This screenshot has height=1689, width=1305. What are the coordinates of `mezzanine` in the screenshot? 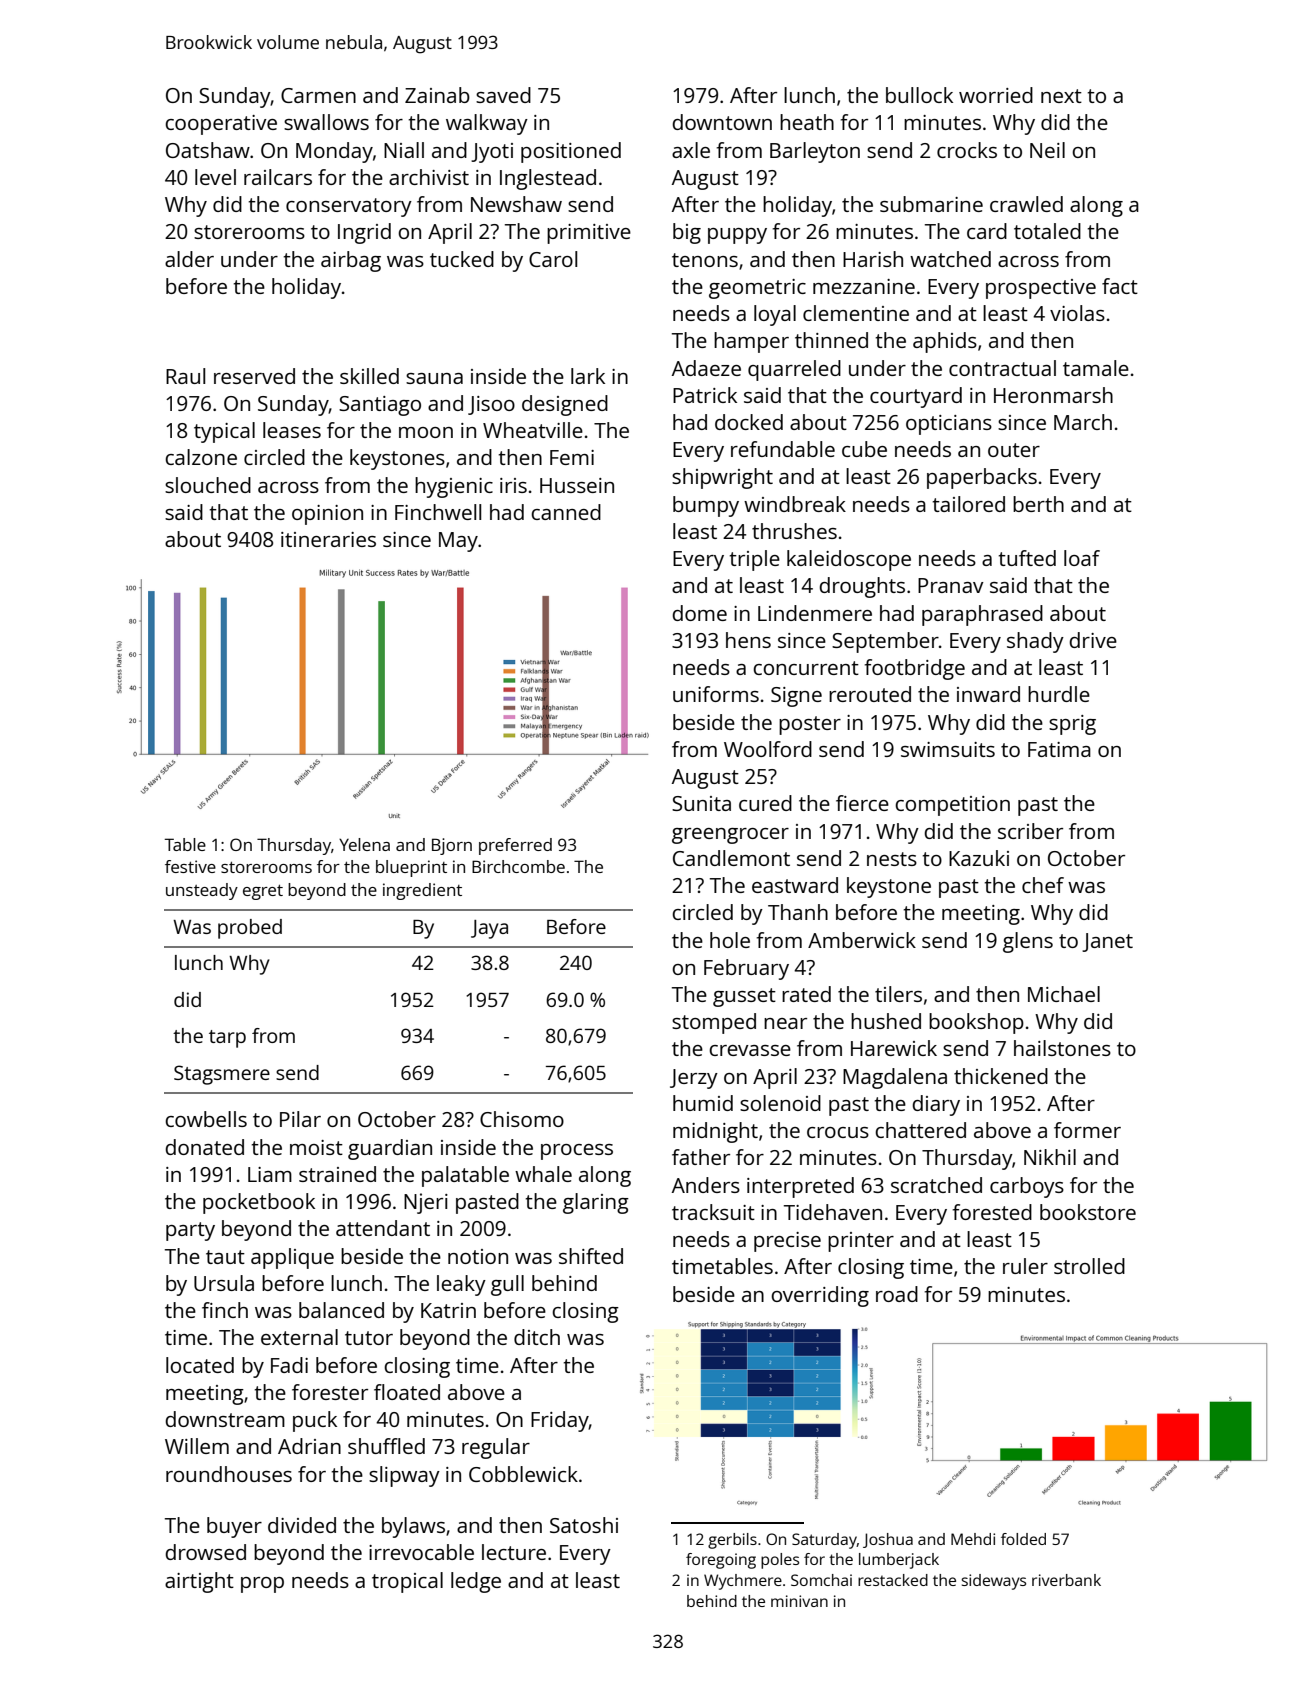 It's located at (864, 286).
